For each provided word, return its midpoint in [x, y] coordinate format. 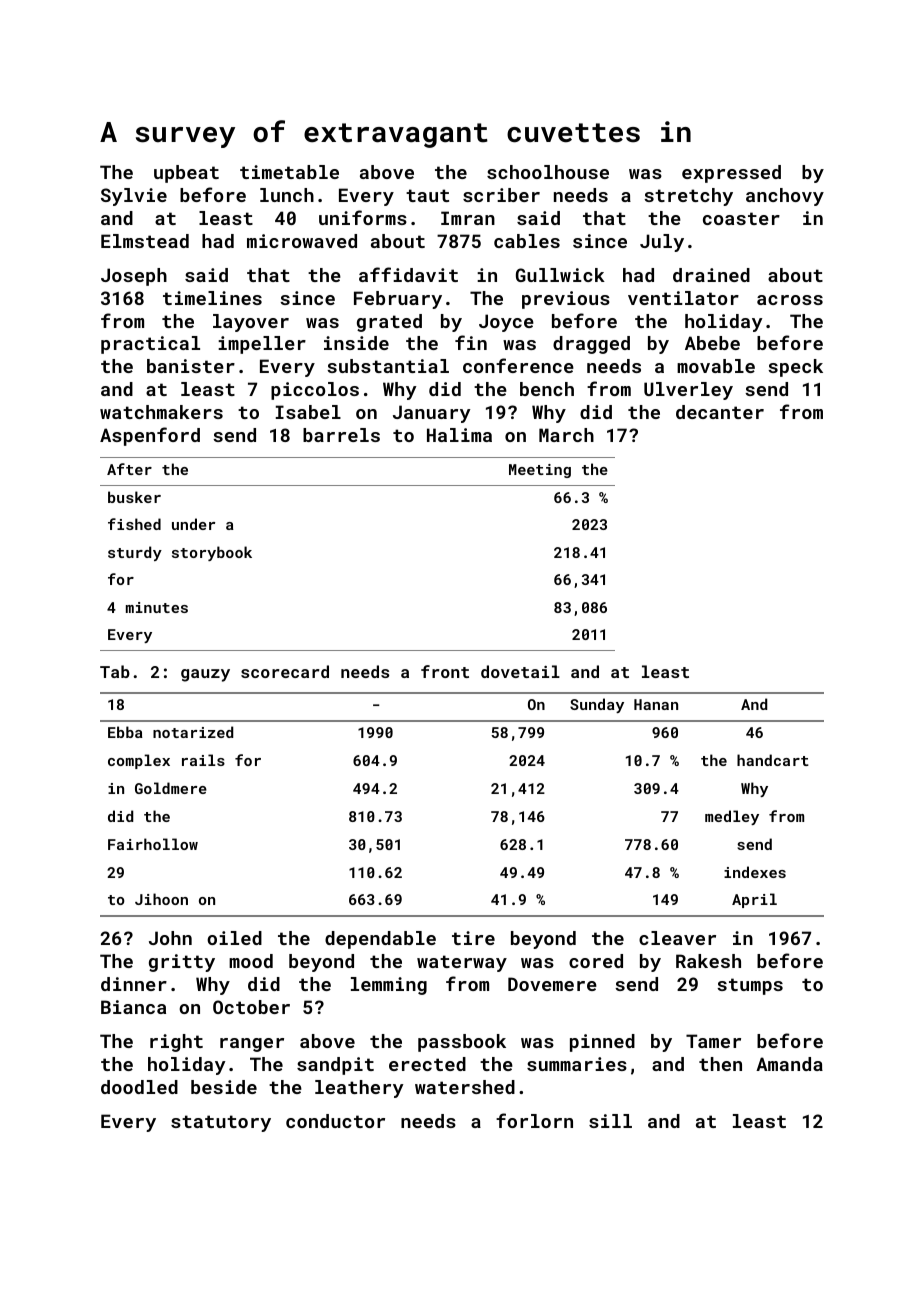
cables [527, 241]
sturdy [135, 553]
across [790, 300]
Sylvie [134, 197]
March [566, 435]
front [445, 671]
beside [224, 1087]
